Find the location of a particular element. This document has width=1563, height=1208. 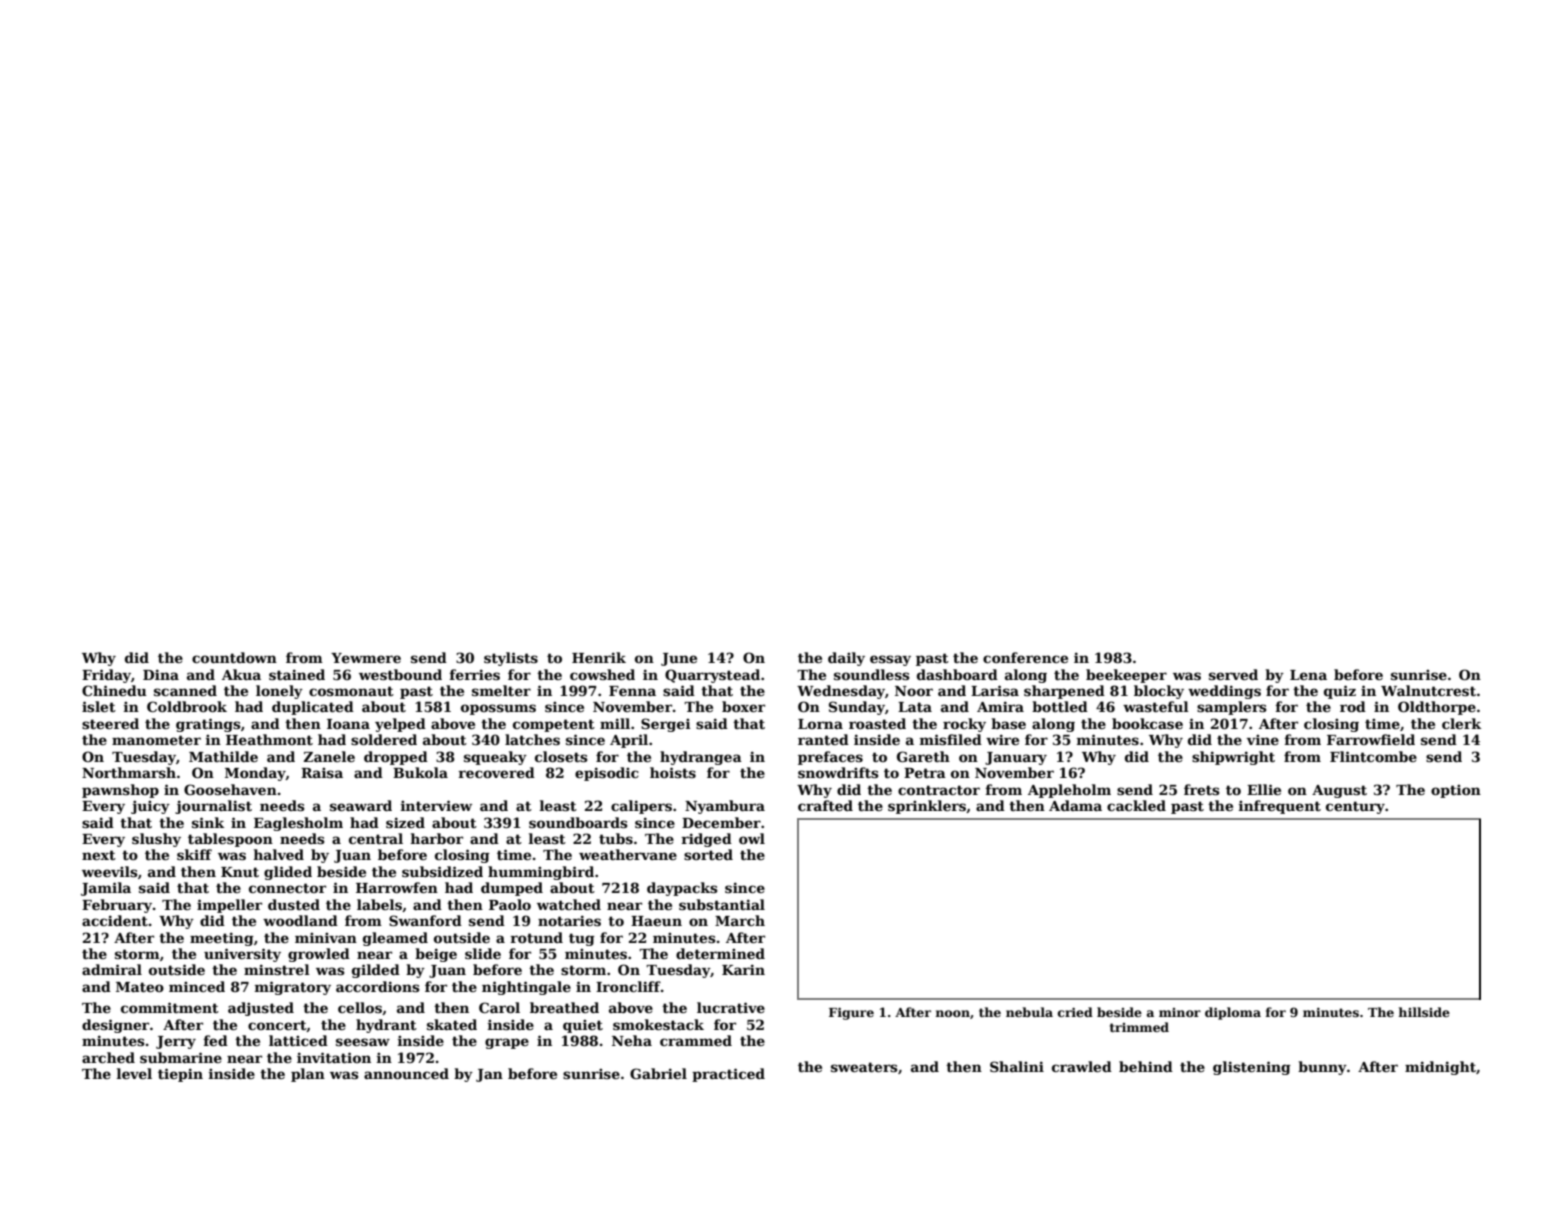

announced is located at coordinates (406, 1073).
